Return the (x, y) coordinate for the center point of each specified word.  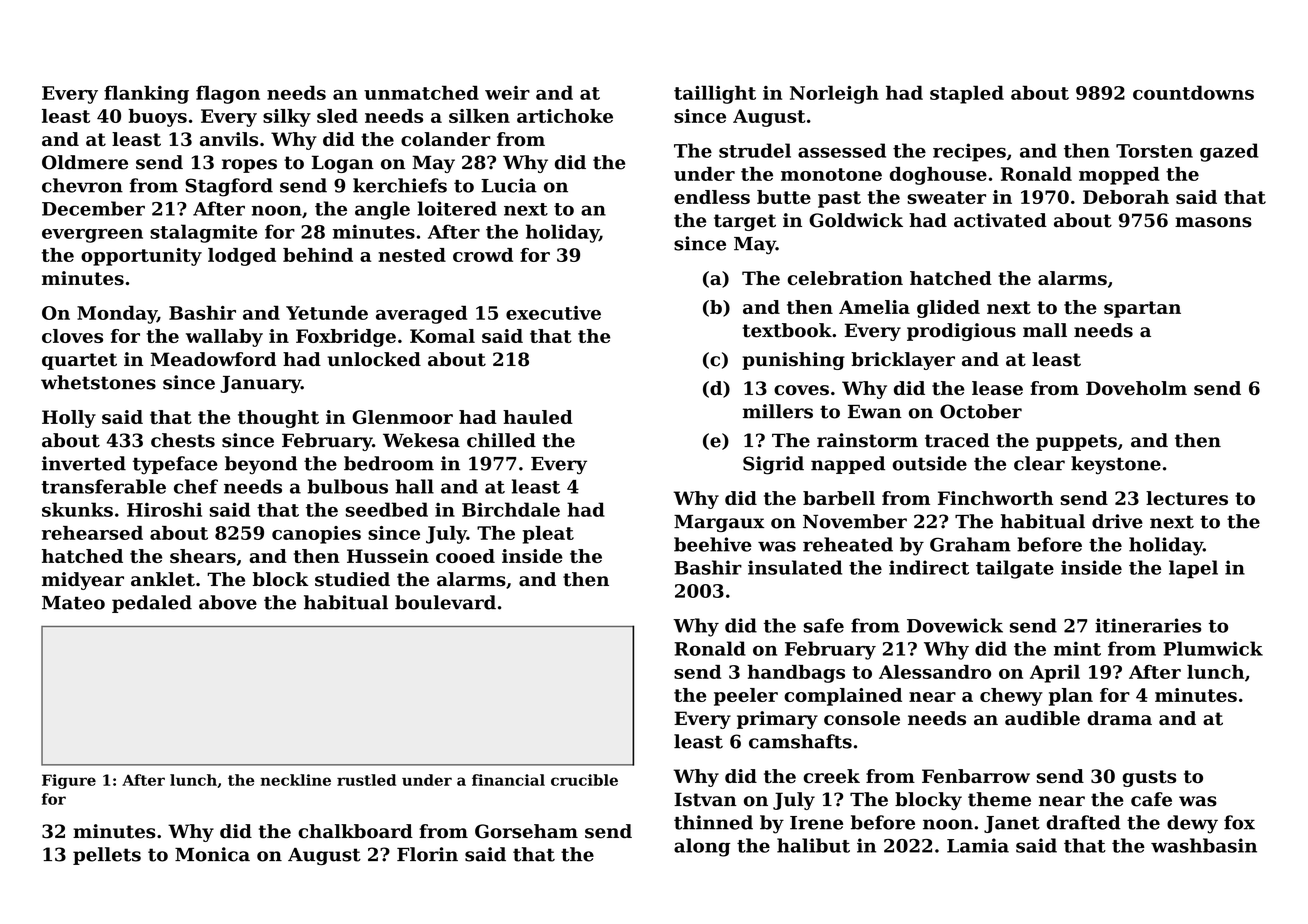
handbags (796, 674)
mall (1045, 330)
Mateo (73, 603)
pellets (107, 856)
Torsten (1154, 151)
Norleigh (834, 94)
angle (382, 210)
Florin (427, 854)
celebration (845, 278)
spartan (1142, 309)
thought (278, 419)
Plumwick (1213, 648)
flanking (146, 94)
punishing (793, 361)
